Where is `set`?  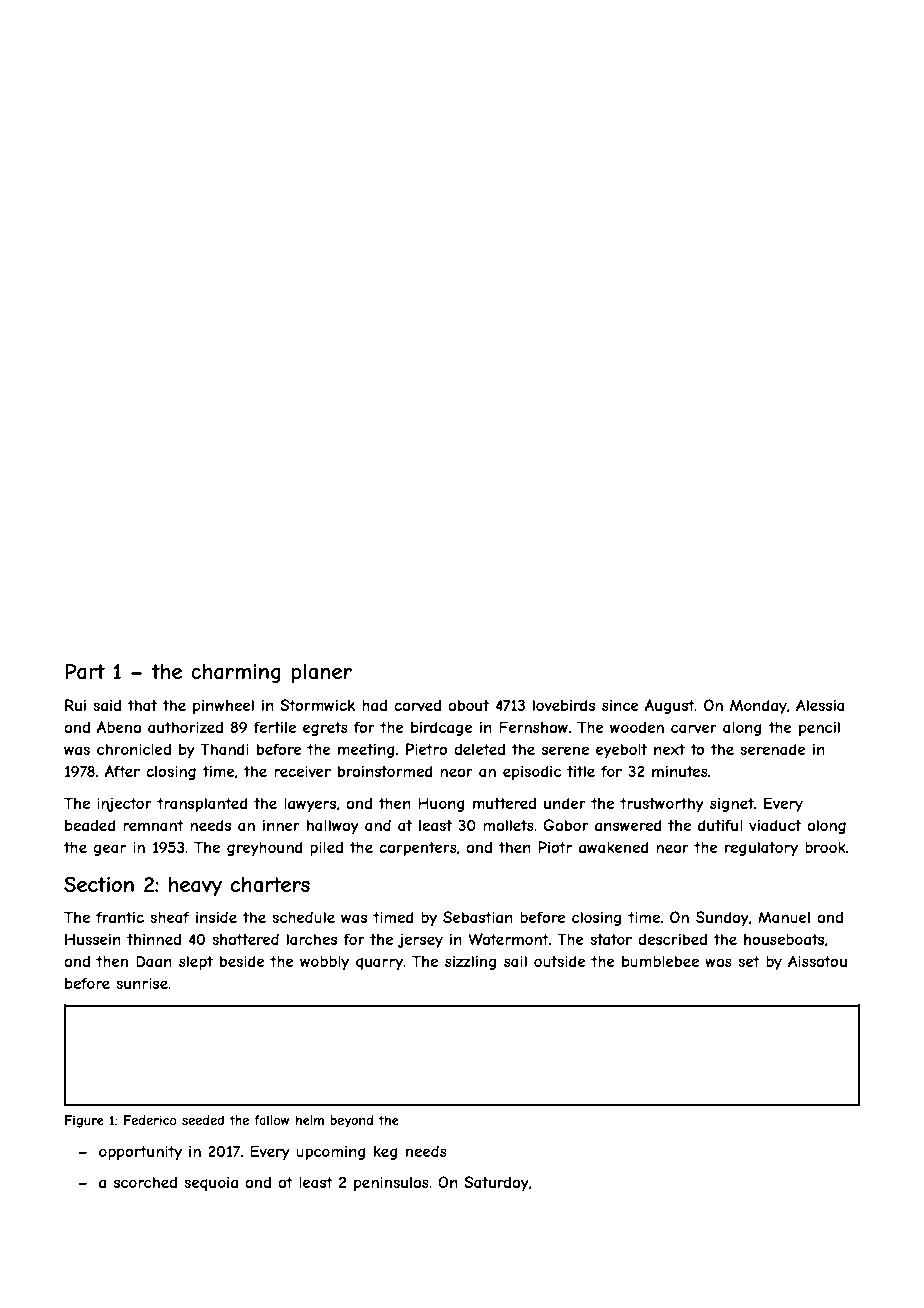 set is located at coordinates (749, 961).
